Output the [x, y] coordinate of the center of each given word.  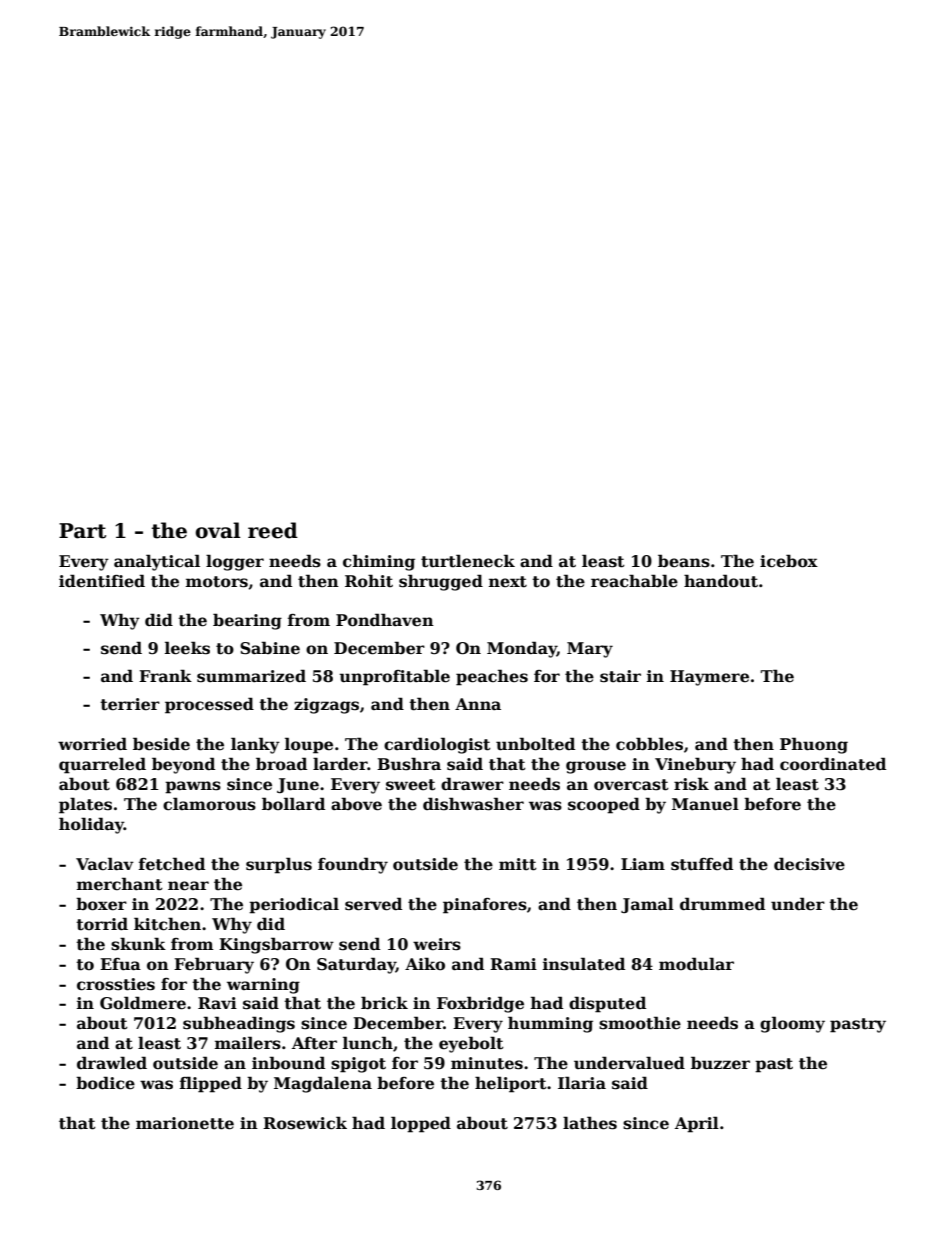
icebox [789, 561]
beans [684, 561]
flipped [211, 1084]
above [356, 804]
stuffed [702, 864]
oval [217, 530]
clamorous [209, 804]
